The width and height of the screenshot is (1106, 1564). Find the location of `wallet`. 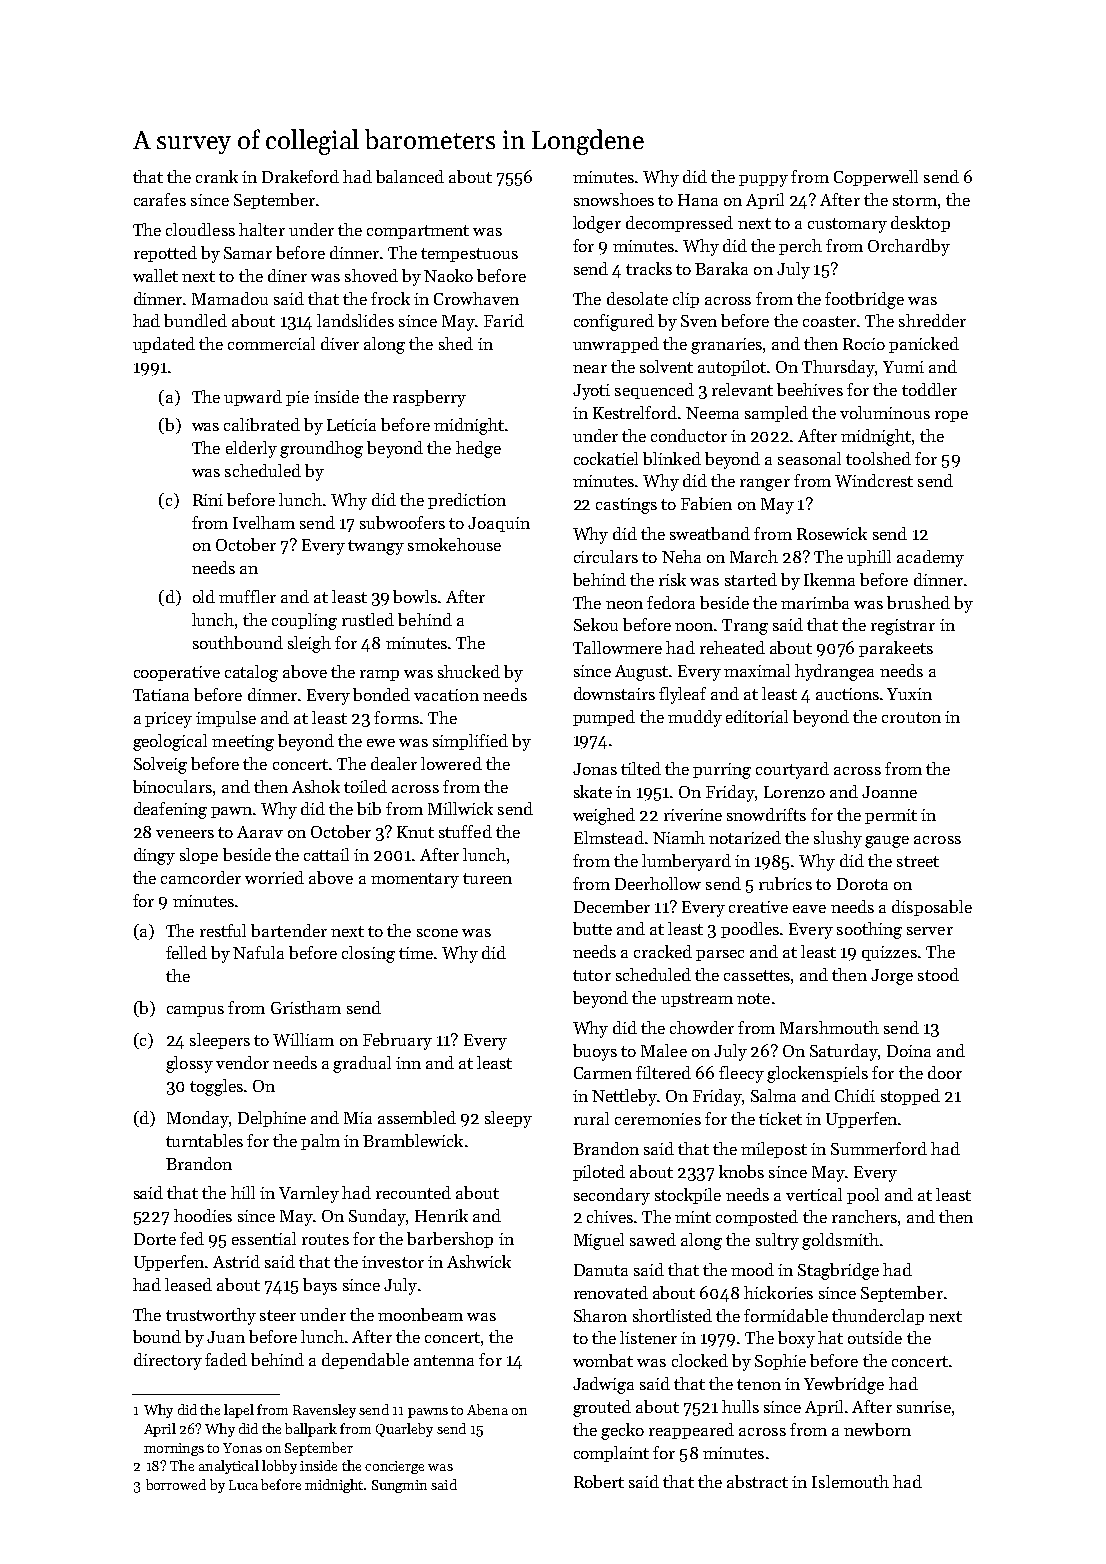

wallet is located at coordinates (155, 275).
